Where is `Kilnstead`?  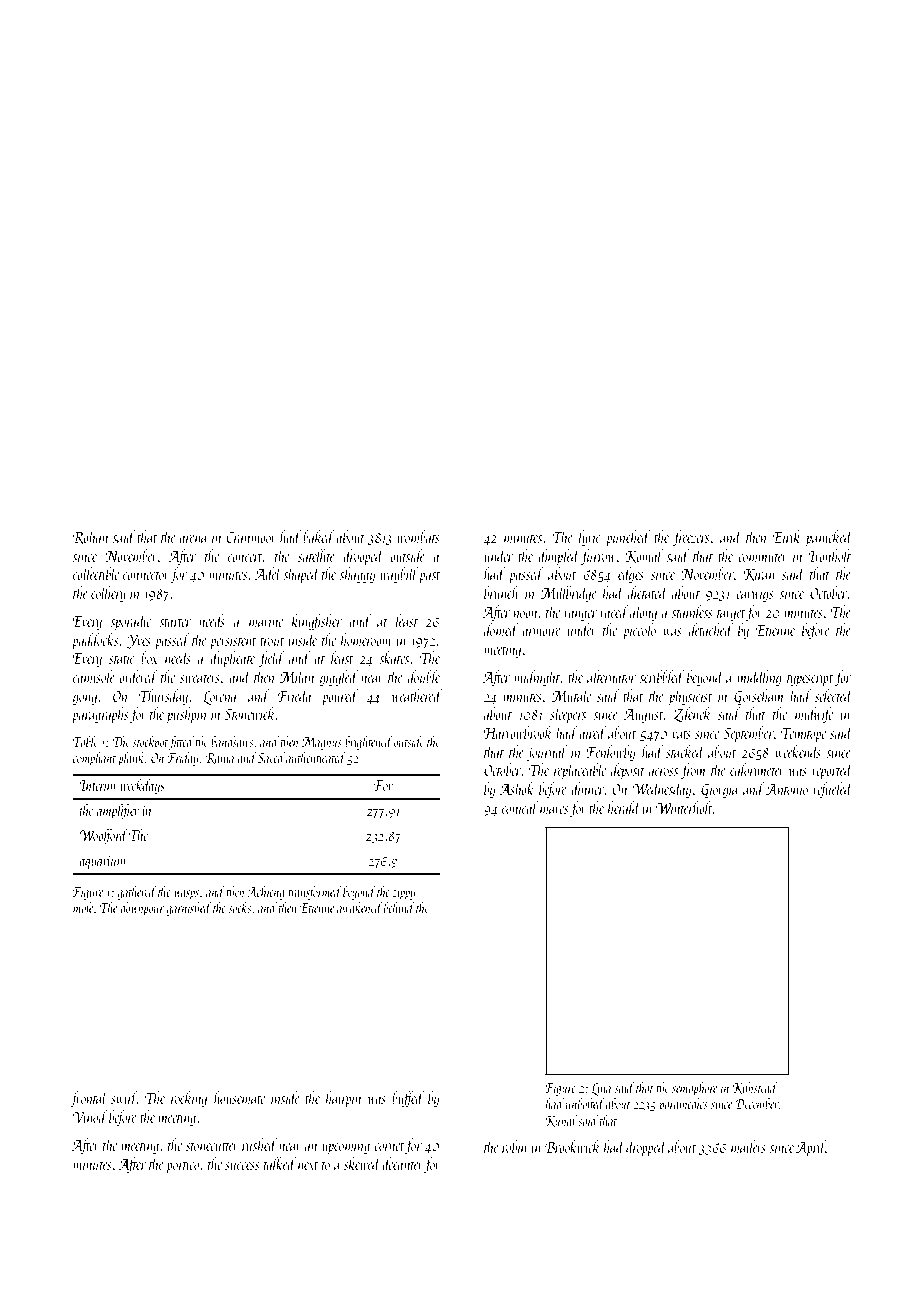 Kilnstead is located at coordinates (755, 1088).
